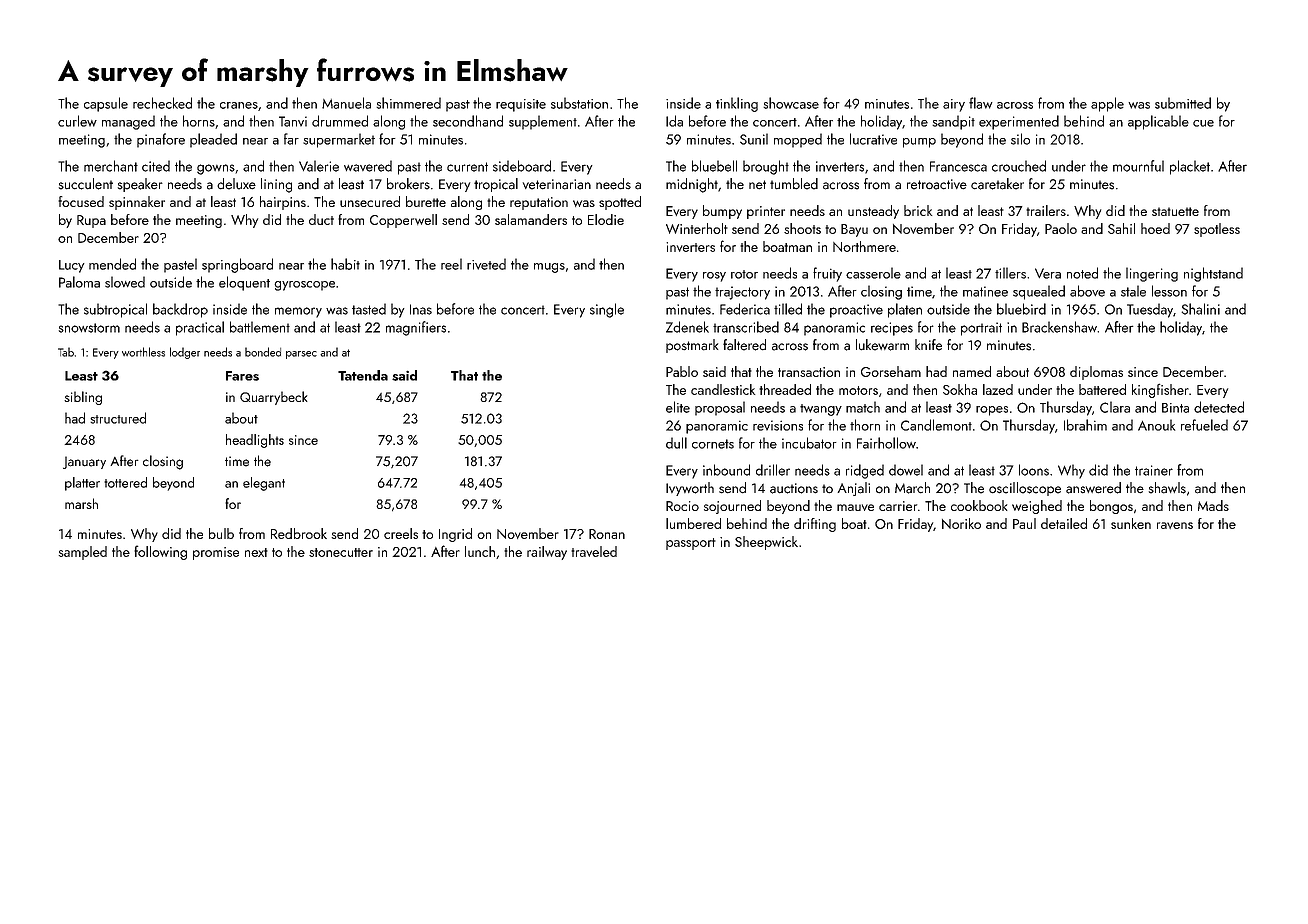 This page has width=1308, height=924. What do you see at coordinates (370, 201) in the page?
I see `unsecured` at bounding box center [370, 201].
